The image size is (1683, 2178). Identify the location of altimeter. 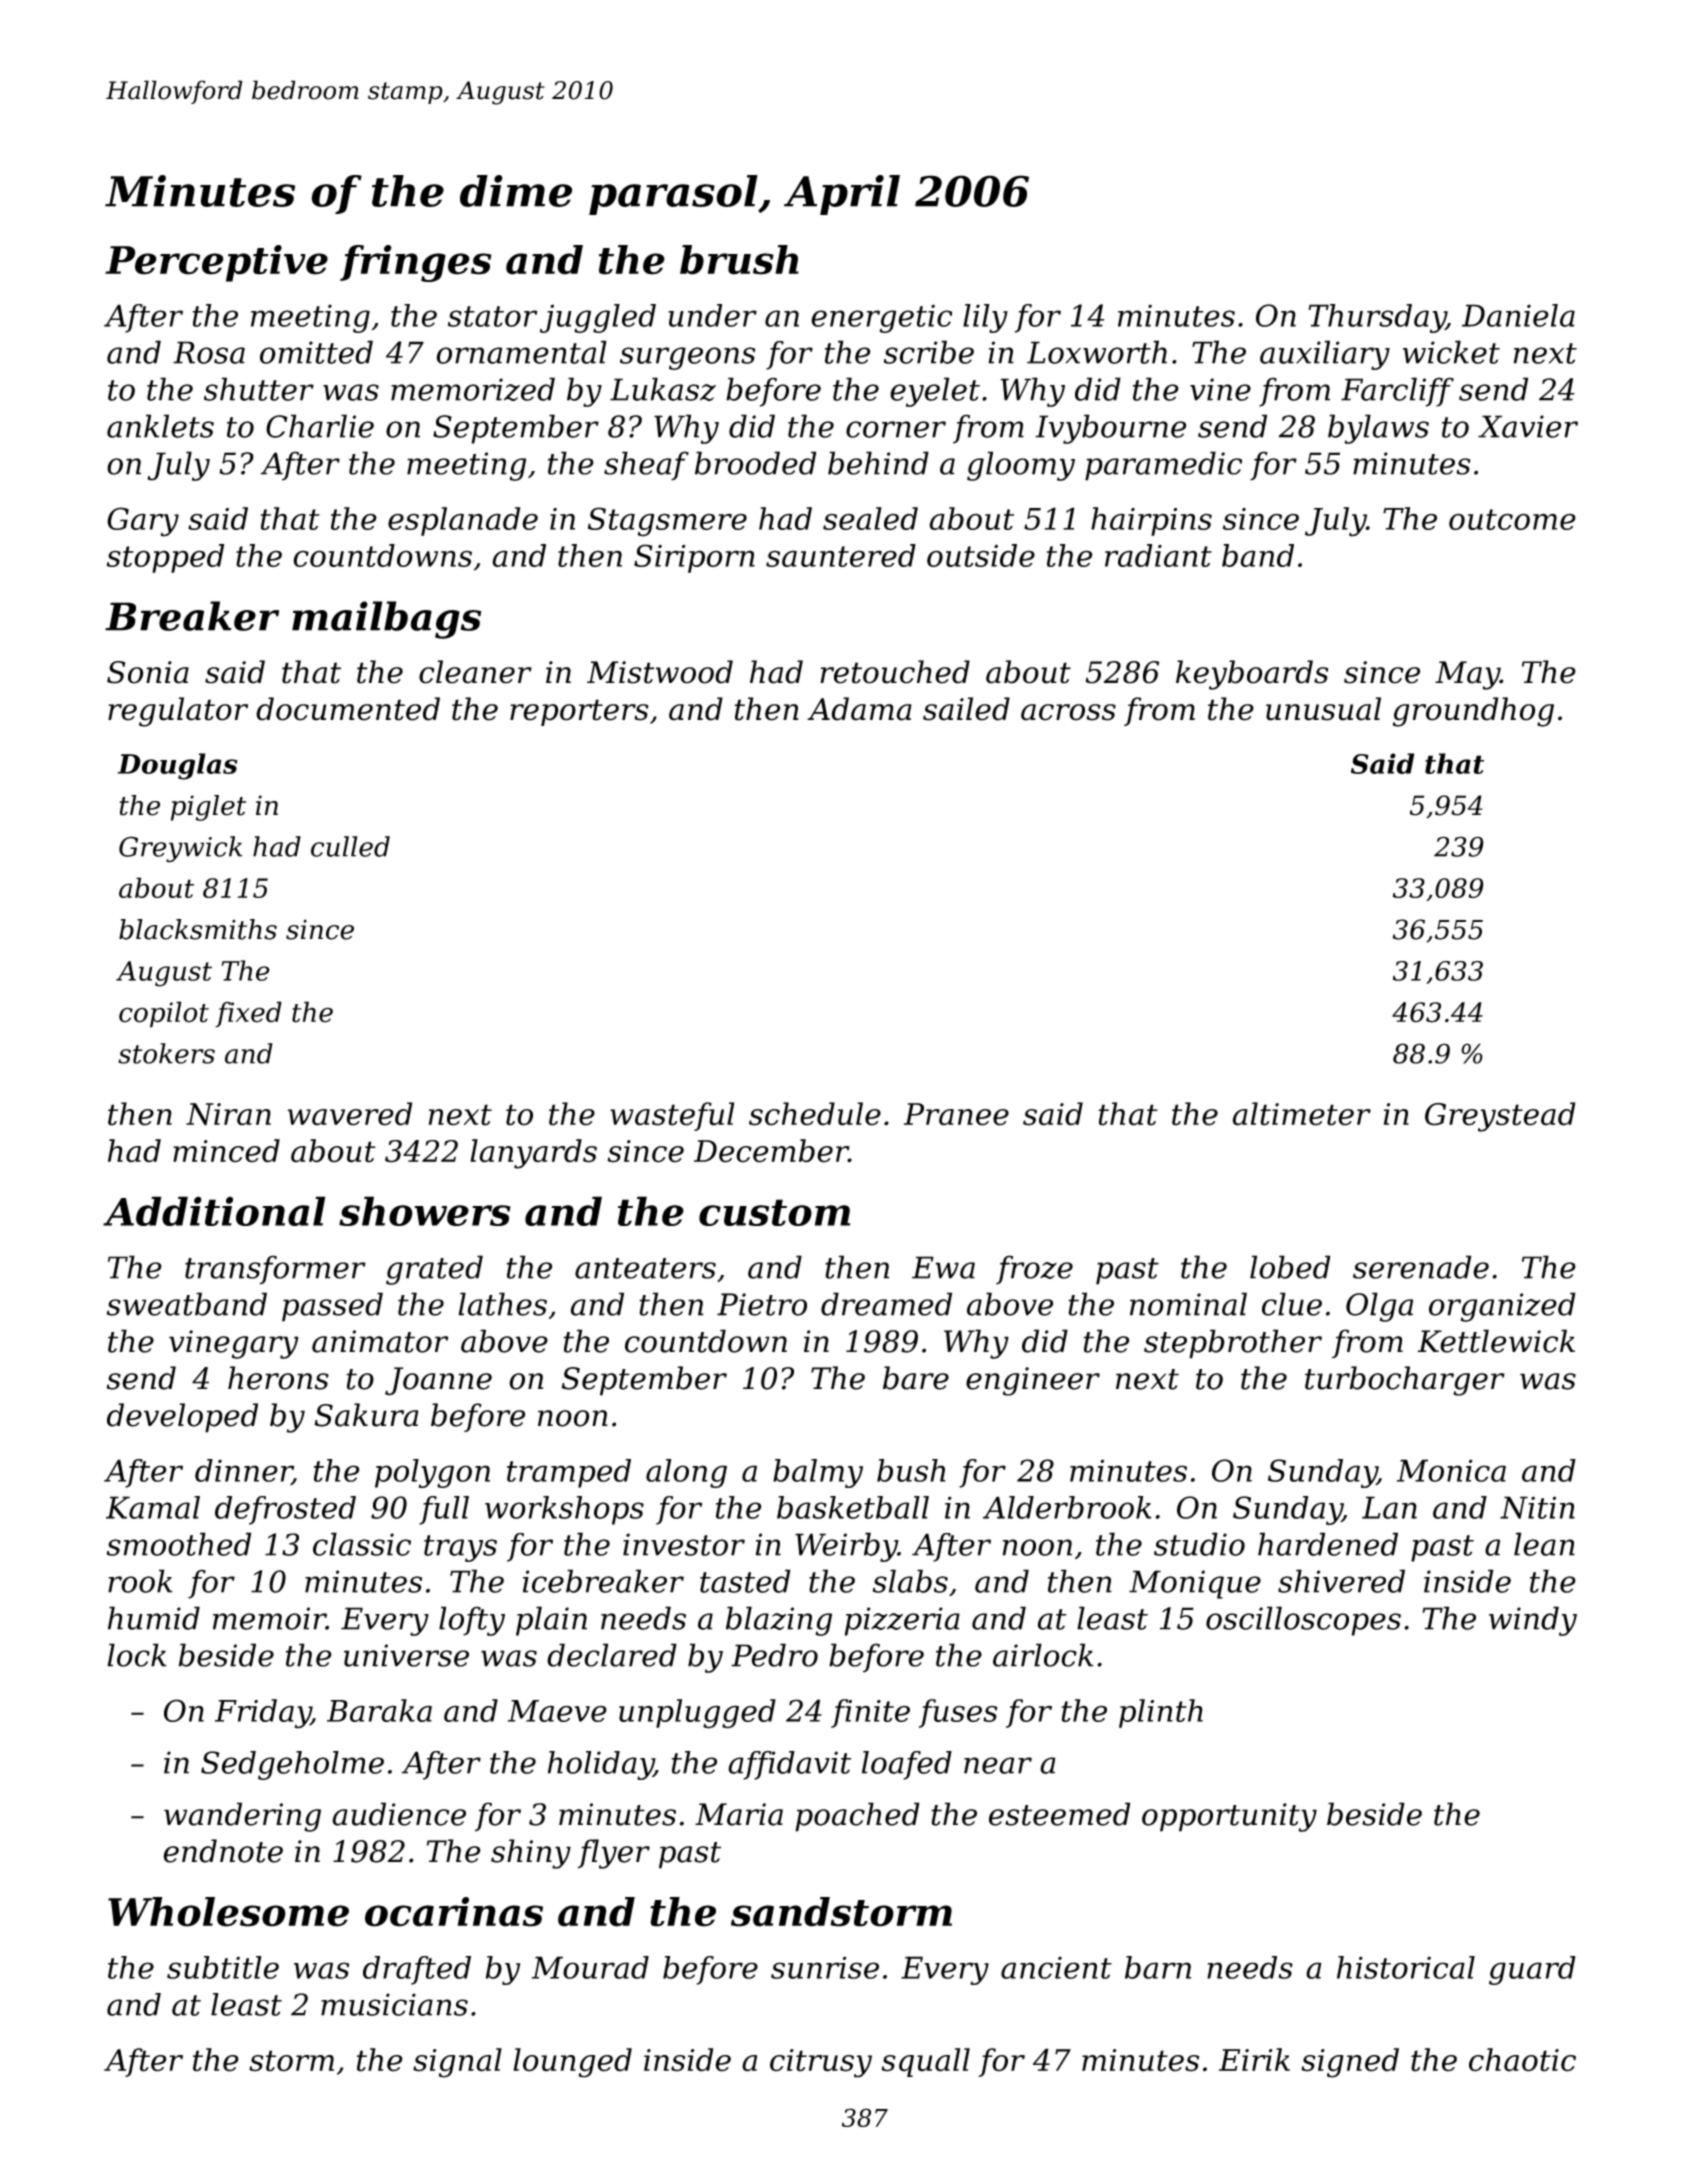
(1301, 1114).
